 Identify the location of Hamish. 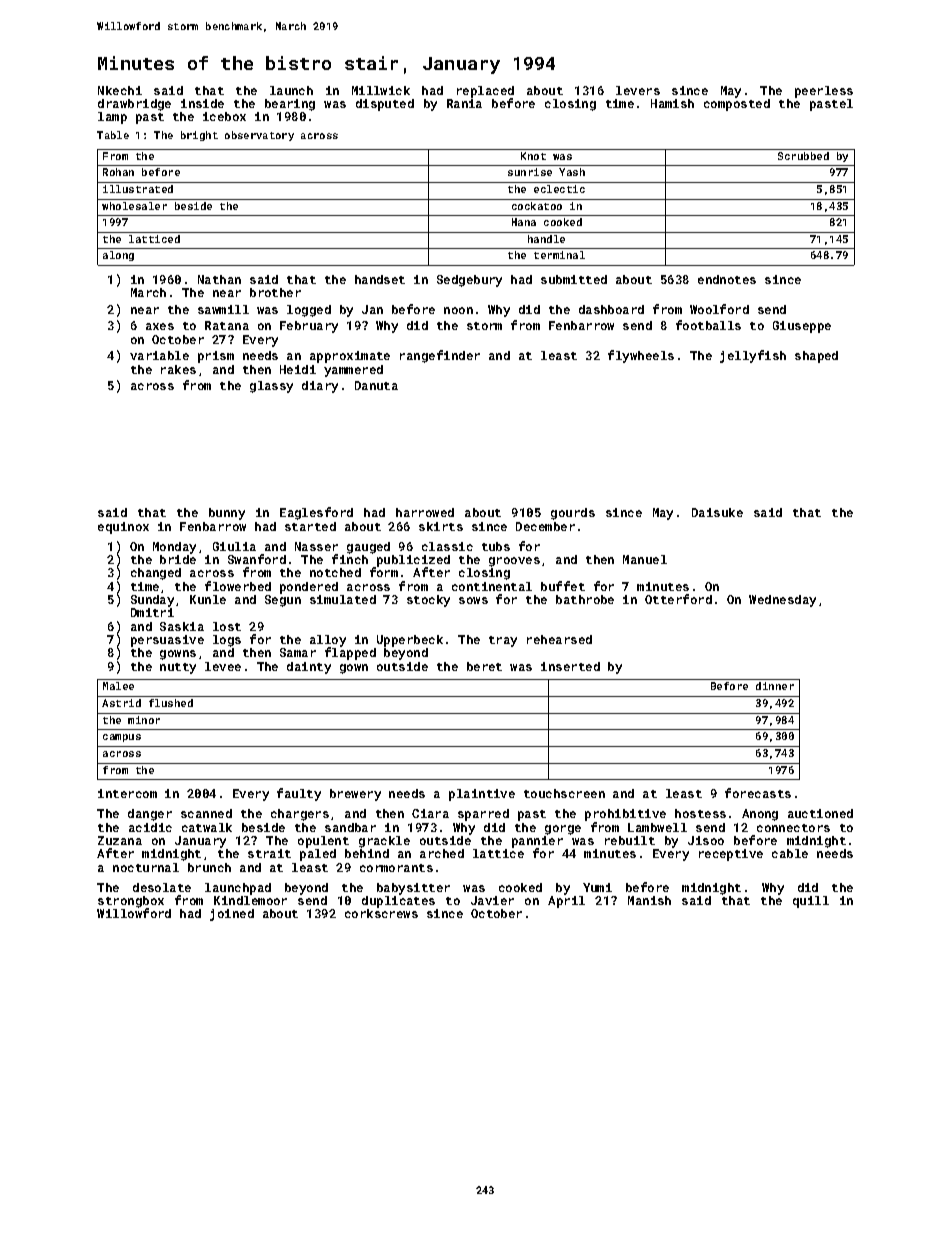
(672, 103).
